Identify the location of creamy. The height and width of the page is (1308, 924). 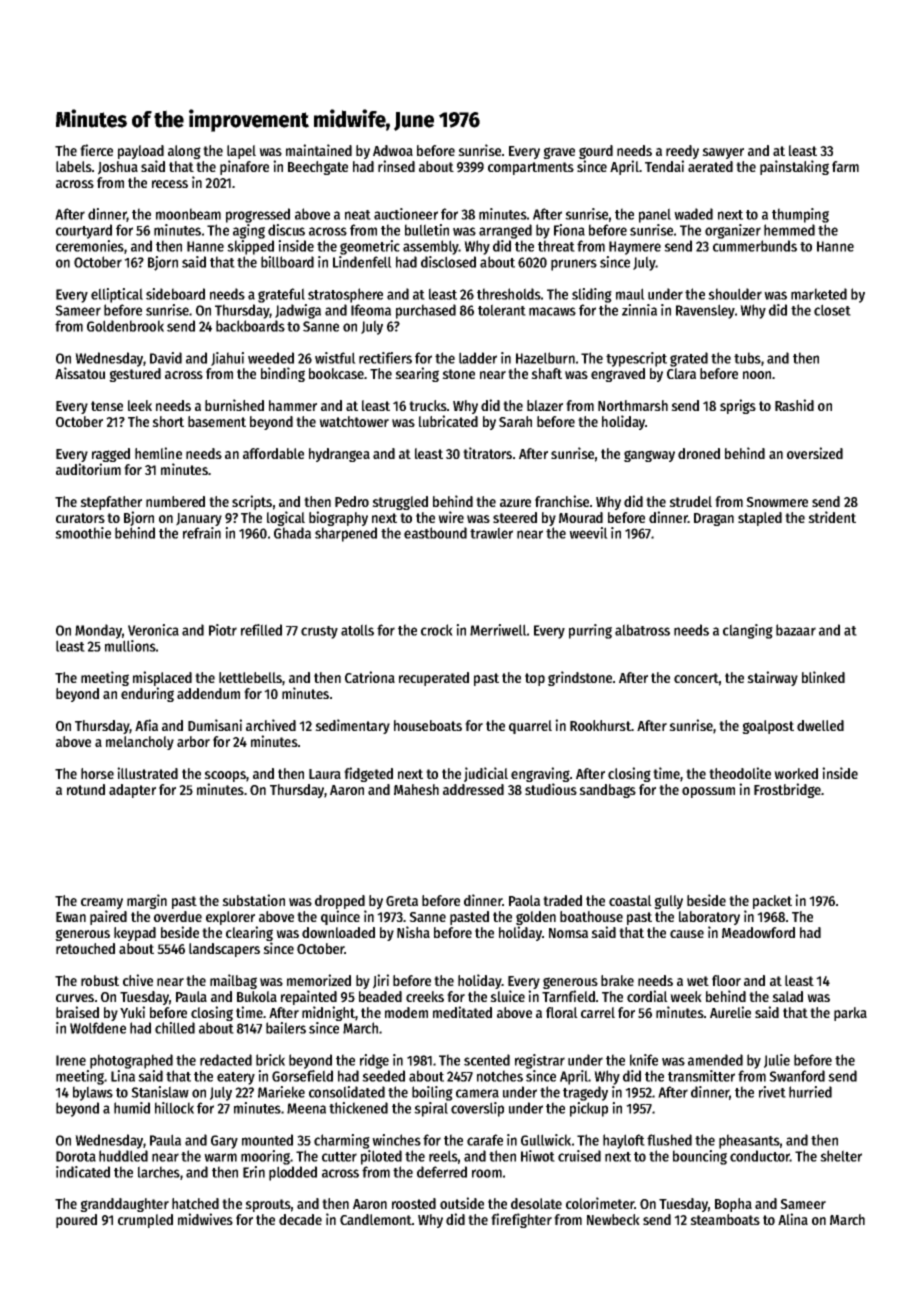
(102, 903).
